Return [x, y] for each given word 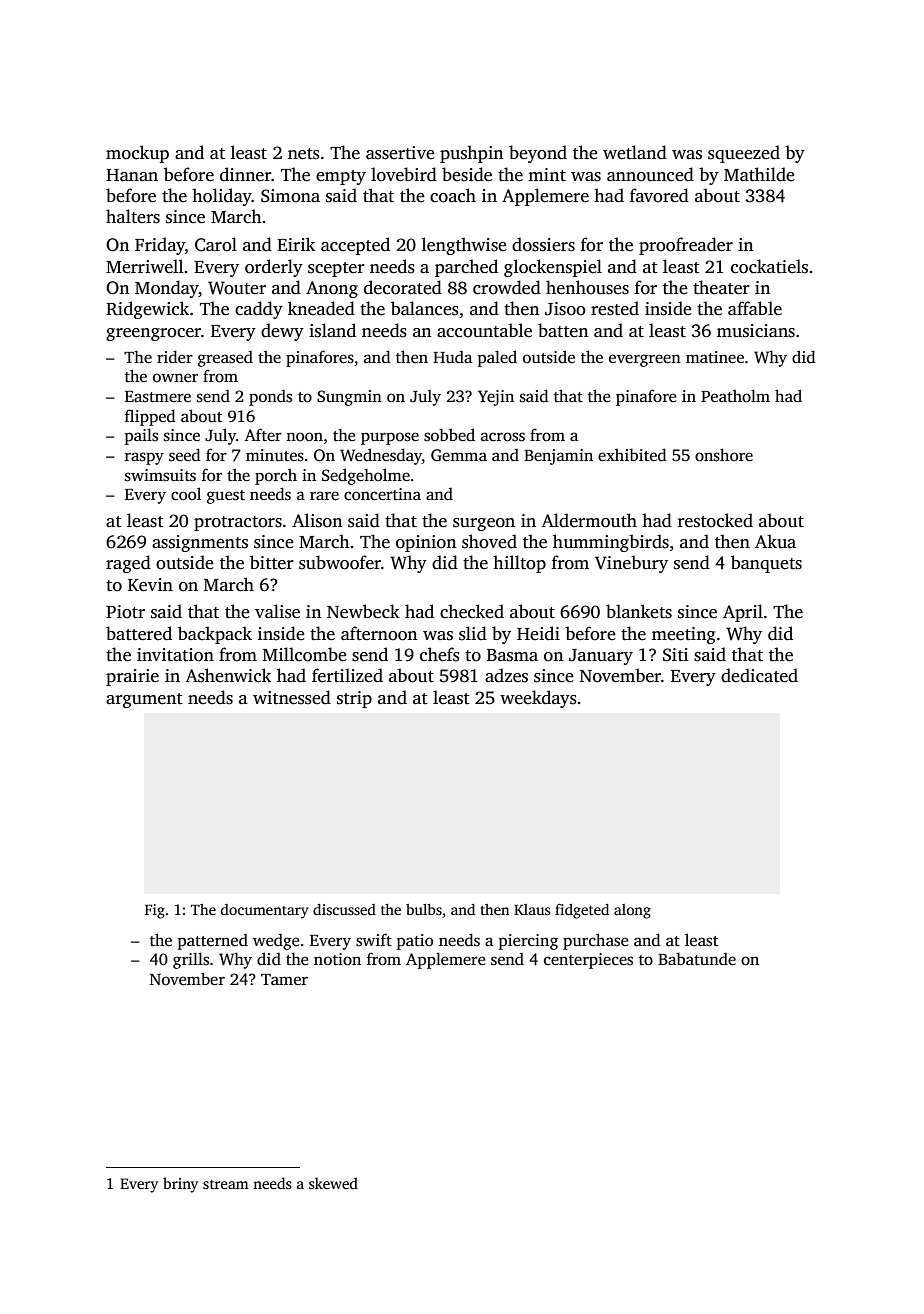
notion [337, 959]
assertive [400, 153]
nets [304, 154]
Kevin [150, 585]
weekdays [538, 699]
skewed [333, 1183]
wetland [635, 152]
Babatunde [697, 959]
